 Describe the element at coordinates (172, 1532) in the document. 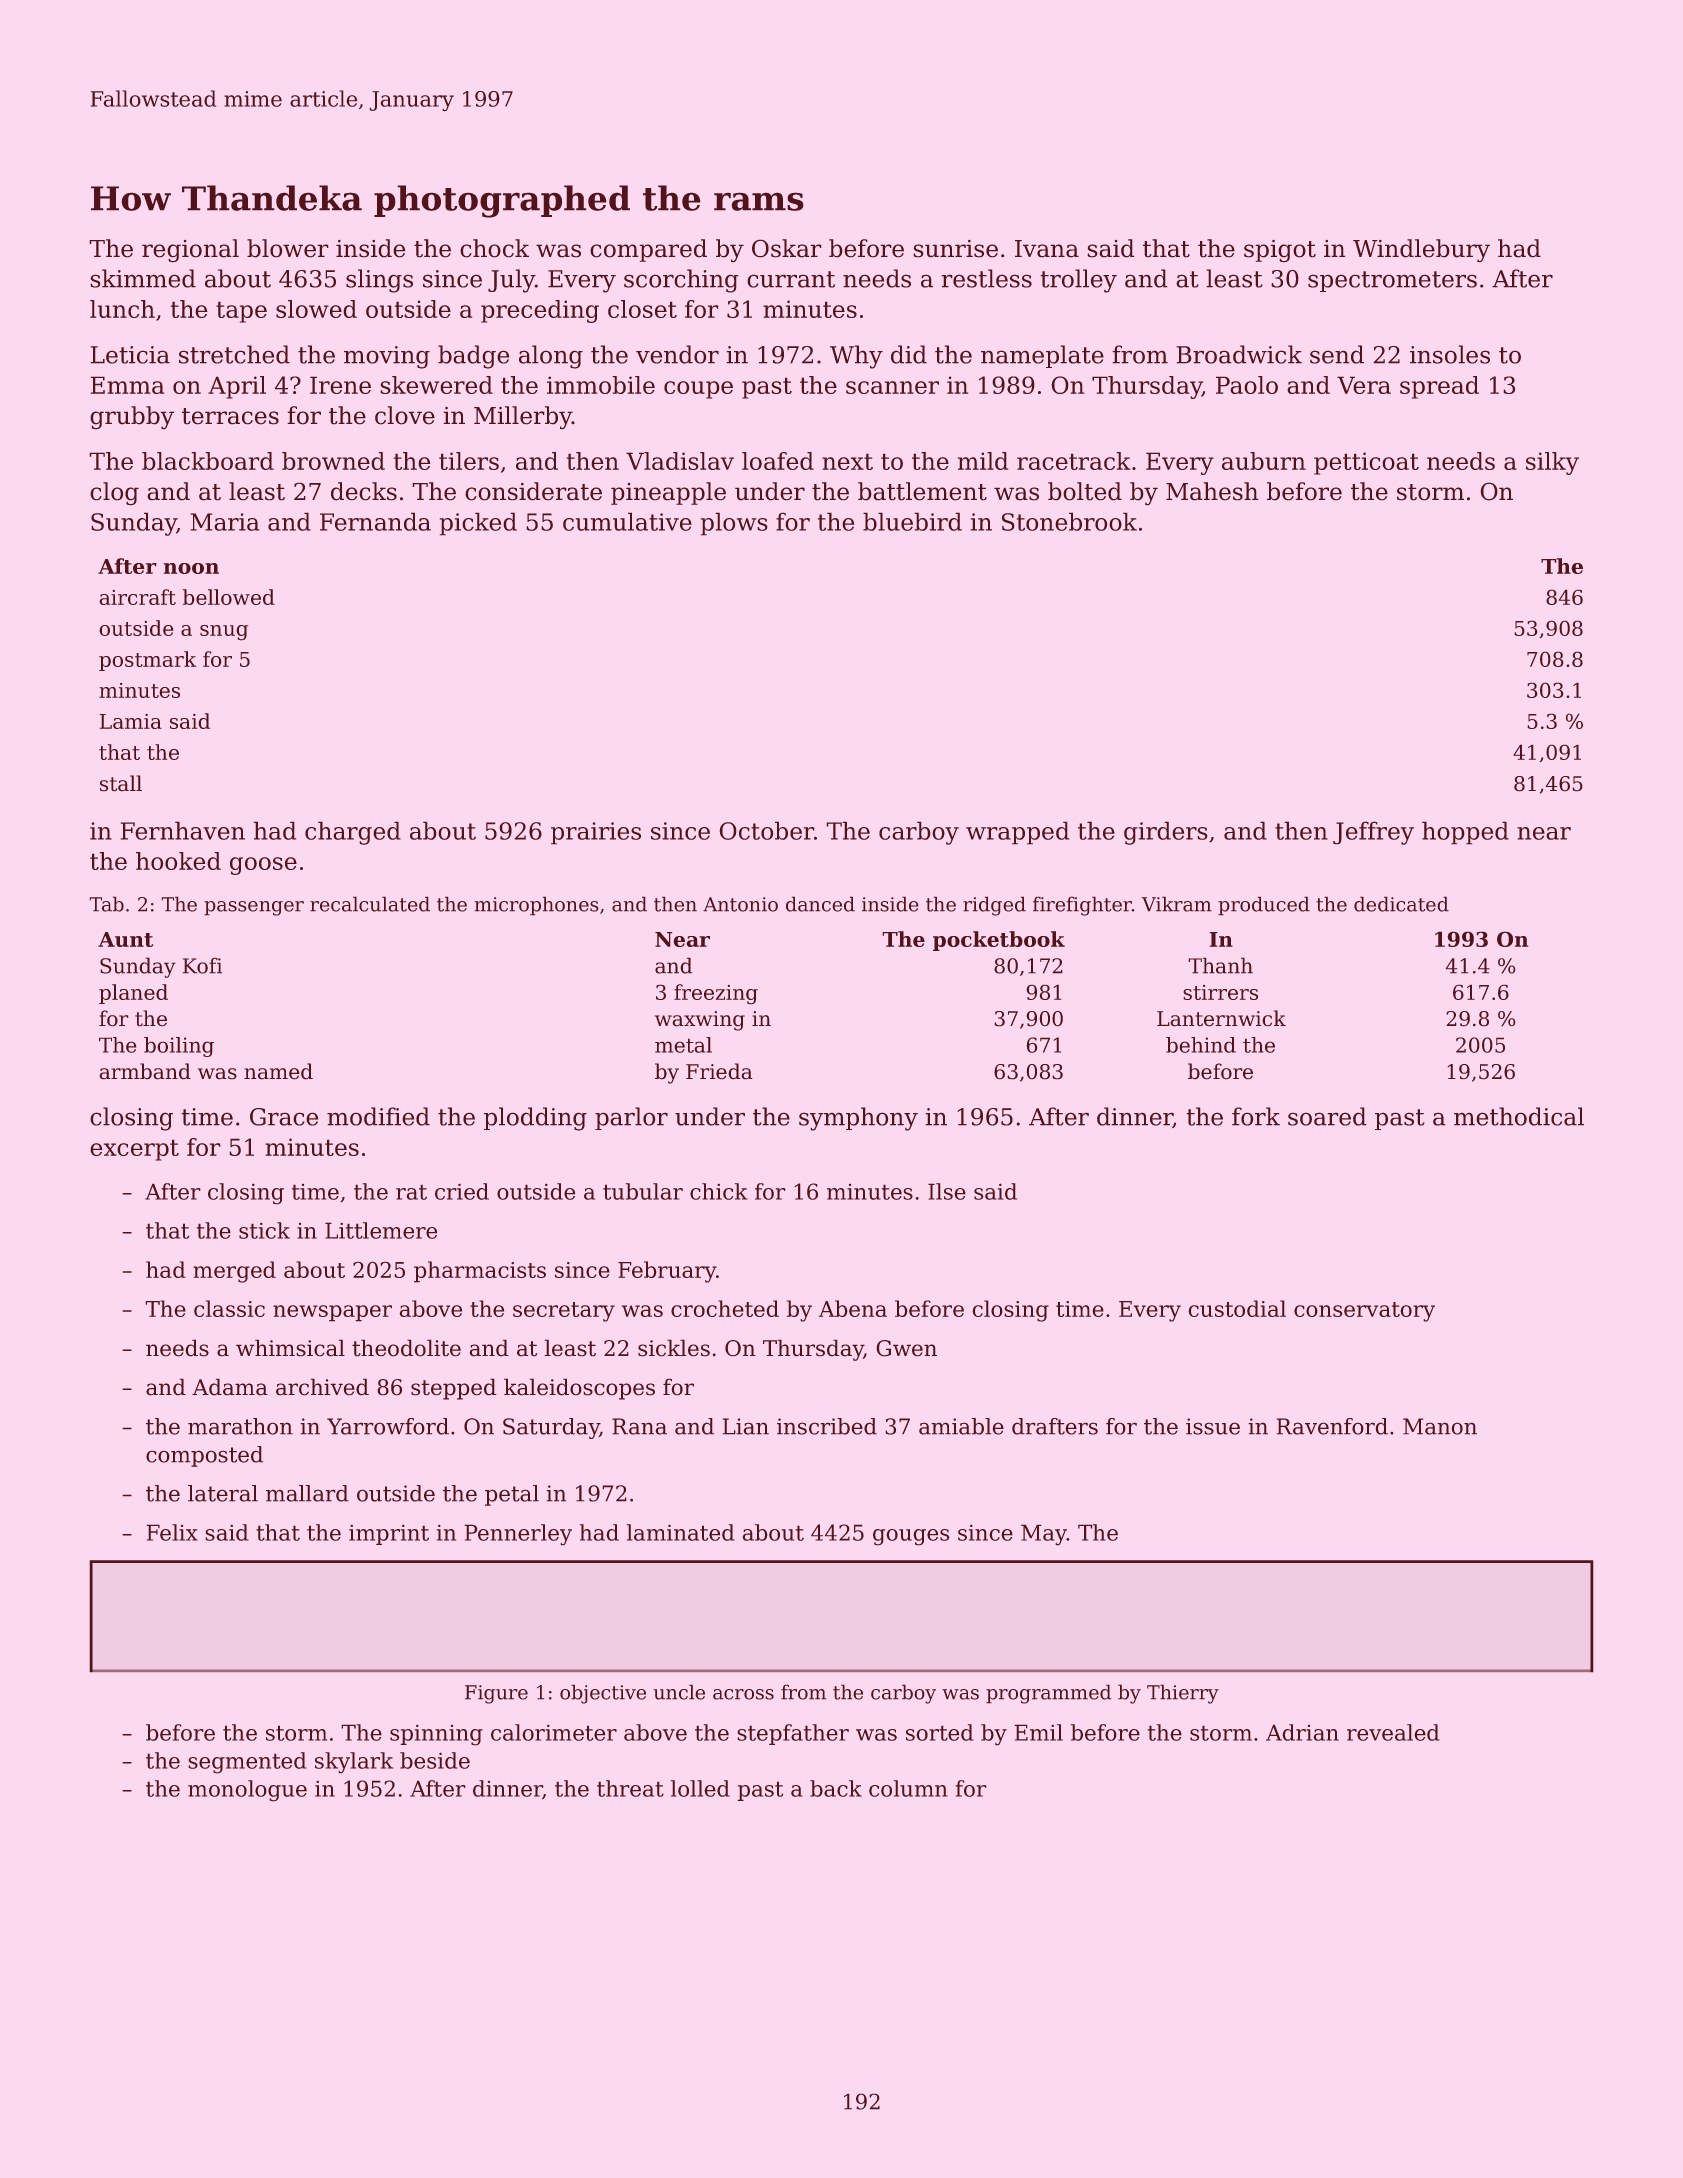

I see `Felix` at that location.
